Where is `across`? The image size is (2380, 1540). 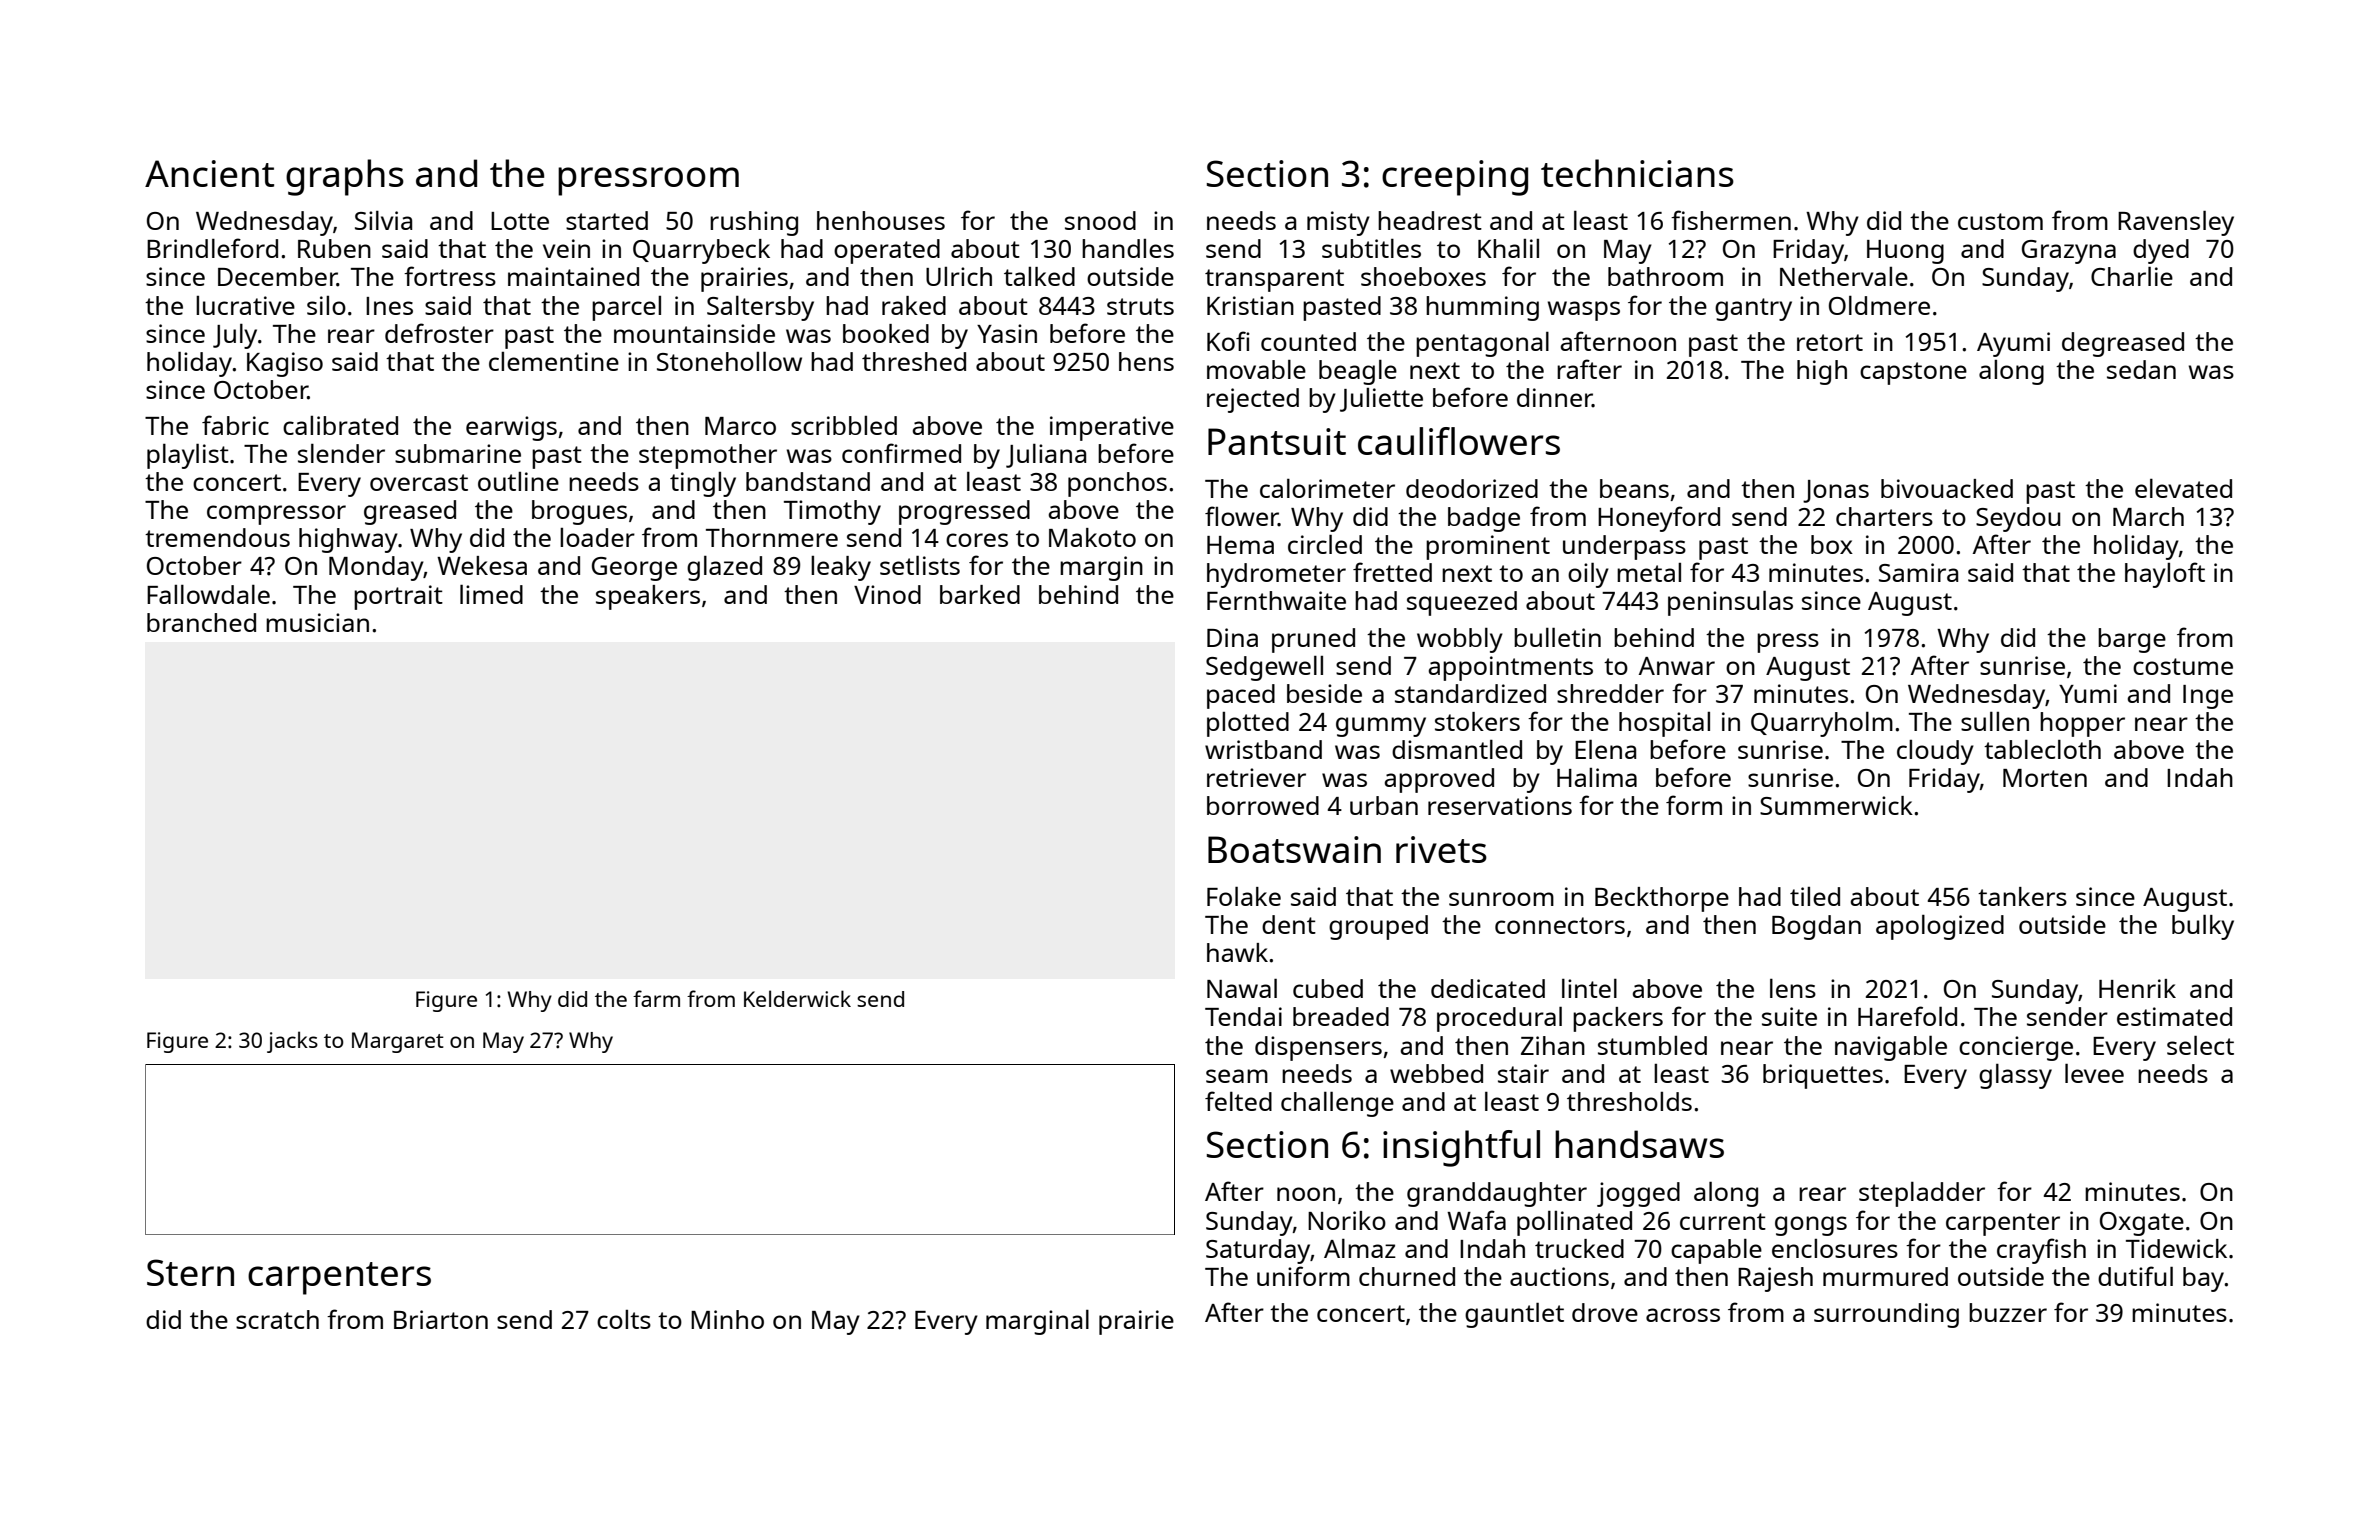 across is located at coordinates (1683, 1315).
